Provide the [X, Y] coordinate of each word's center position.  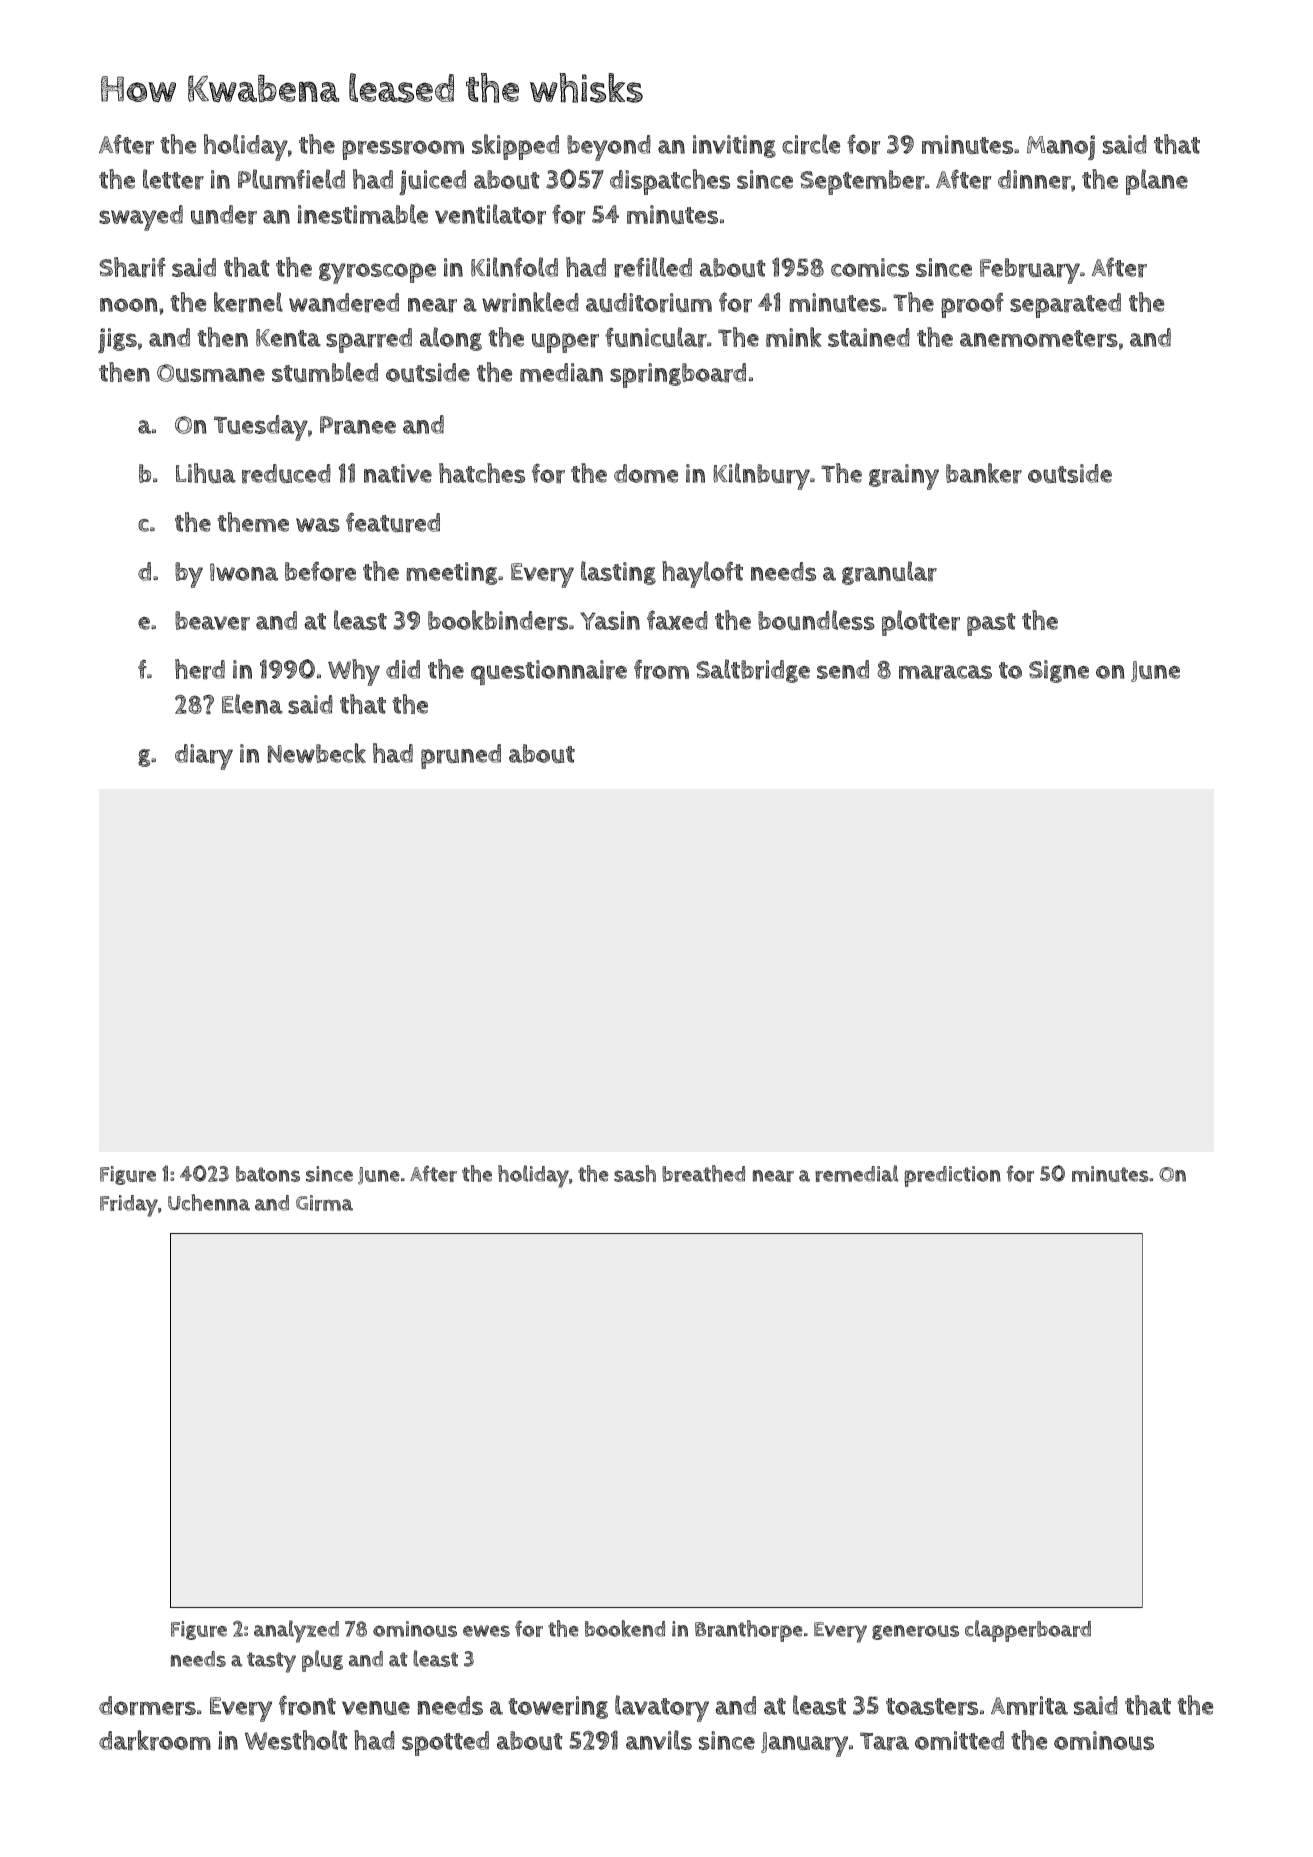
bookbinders [498, 620]
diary [204, 757]
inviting [734, 146]
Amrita [1029, 1706]
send [843, 669]
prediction [952, 1176]
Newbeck [317, 753]
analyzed [296, 1631]
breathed [703, 1173]
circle [811, 144]
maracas [945, 672]
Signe [1059, 671]
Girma [324, 1203]
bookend [625, 1628]
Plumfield [291, 179]
